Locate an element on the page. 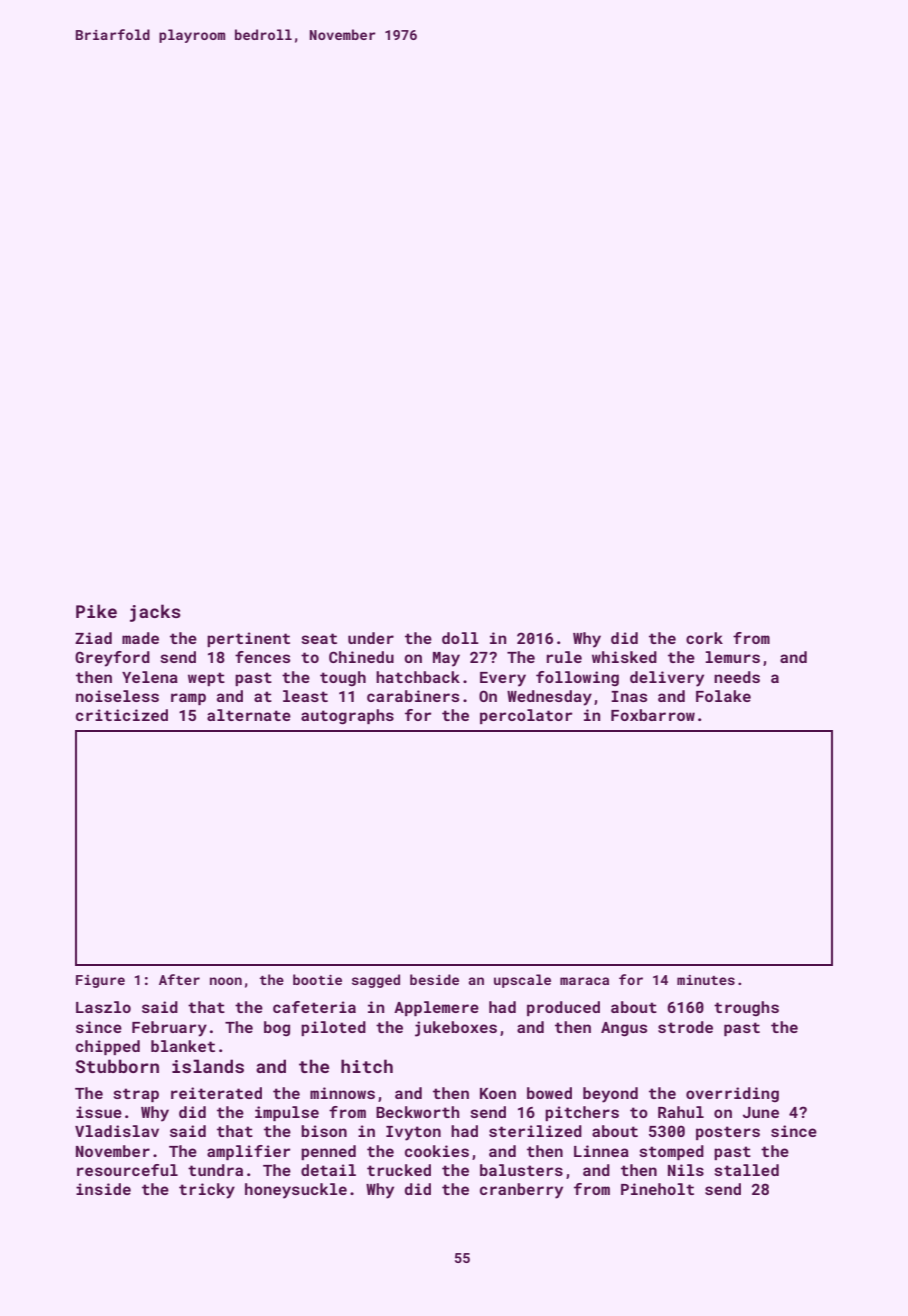  maraca is located at coordinates (584, 981).
